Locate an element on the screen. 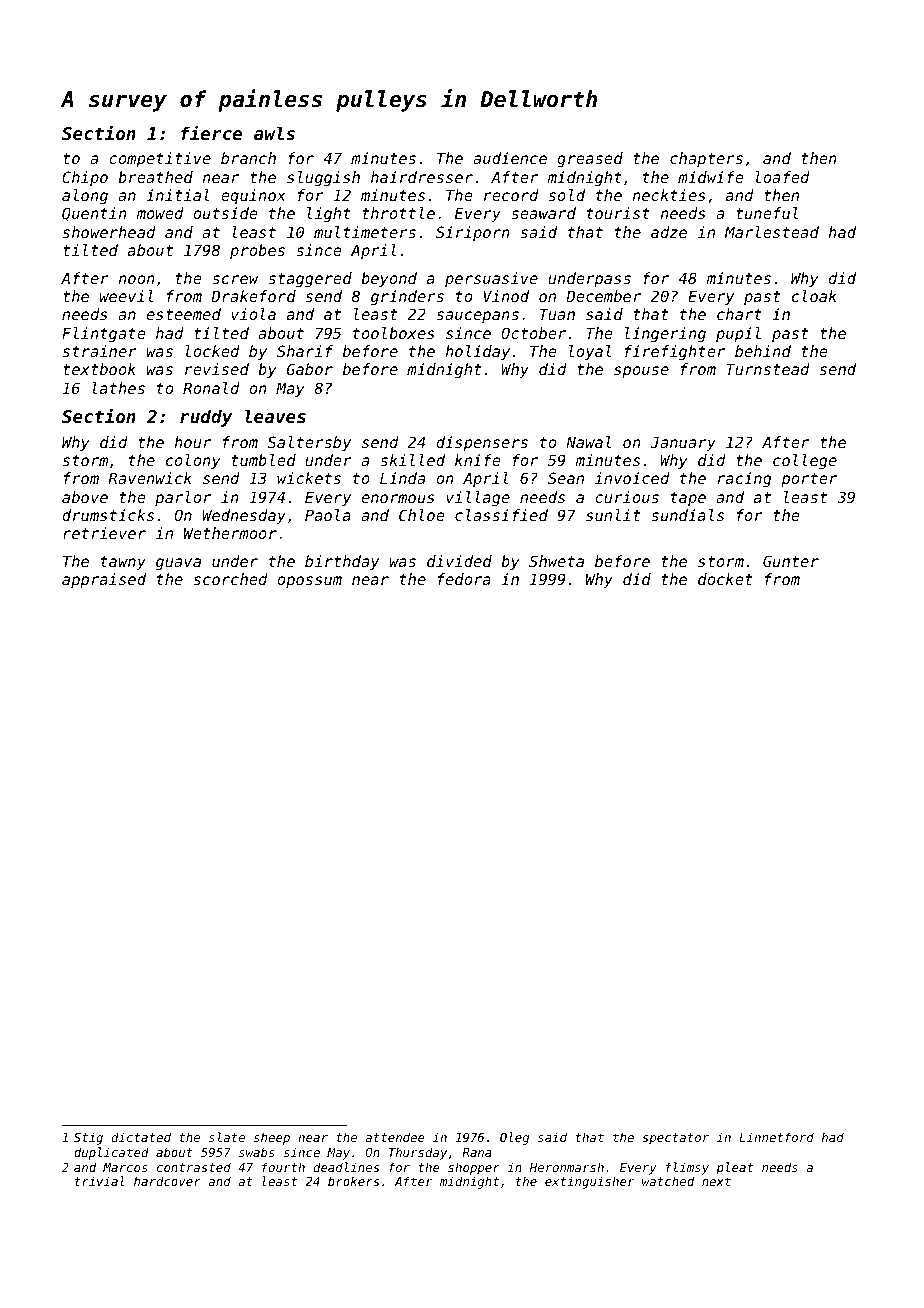 This screenshot has width=924, height=1308. Siriporn is located at coordinates (473, 233).
